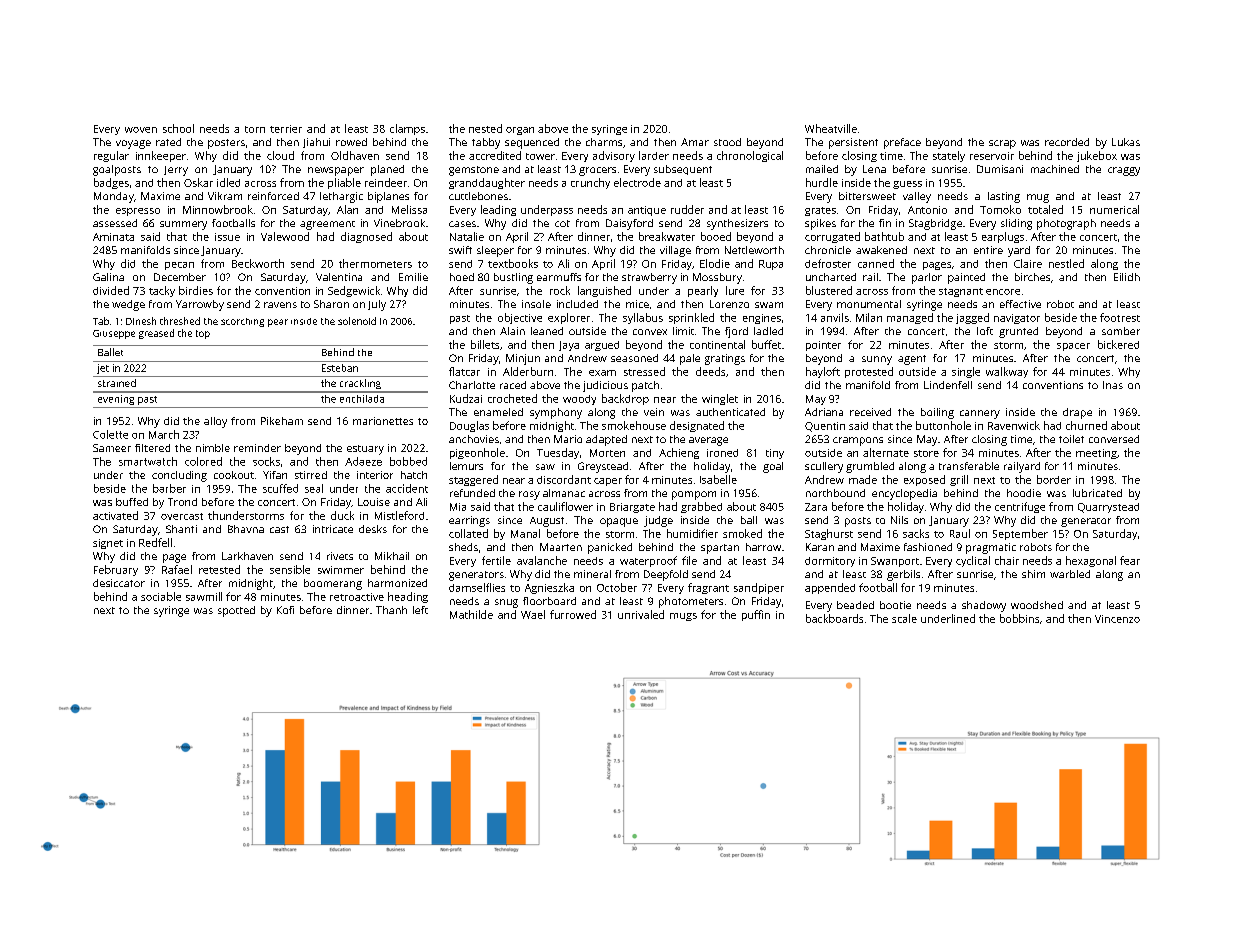 The height and width of the screenshot is (952, 1233). I want to click on guess, so click(907, 185).
